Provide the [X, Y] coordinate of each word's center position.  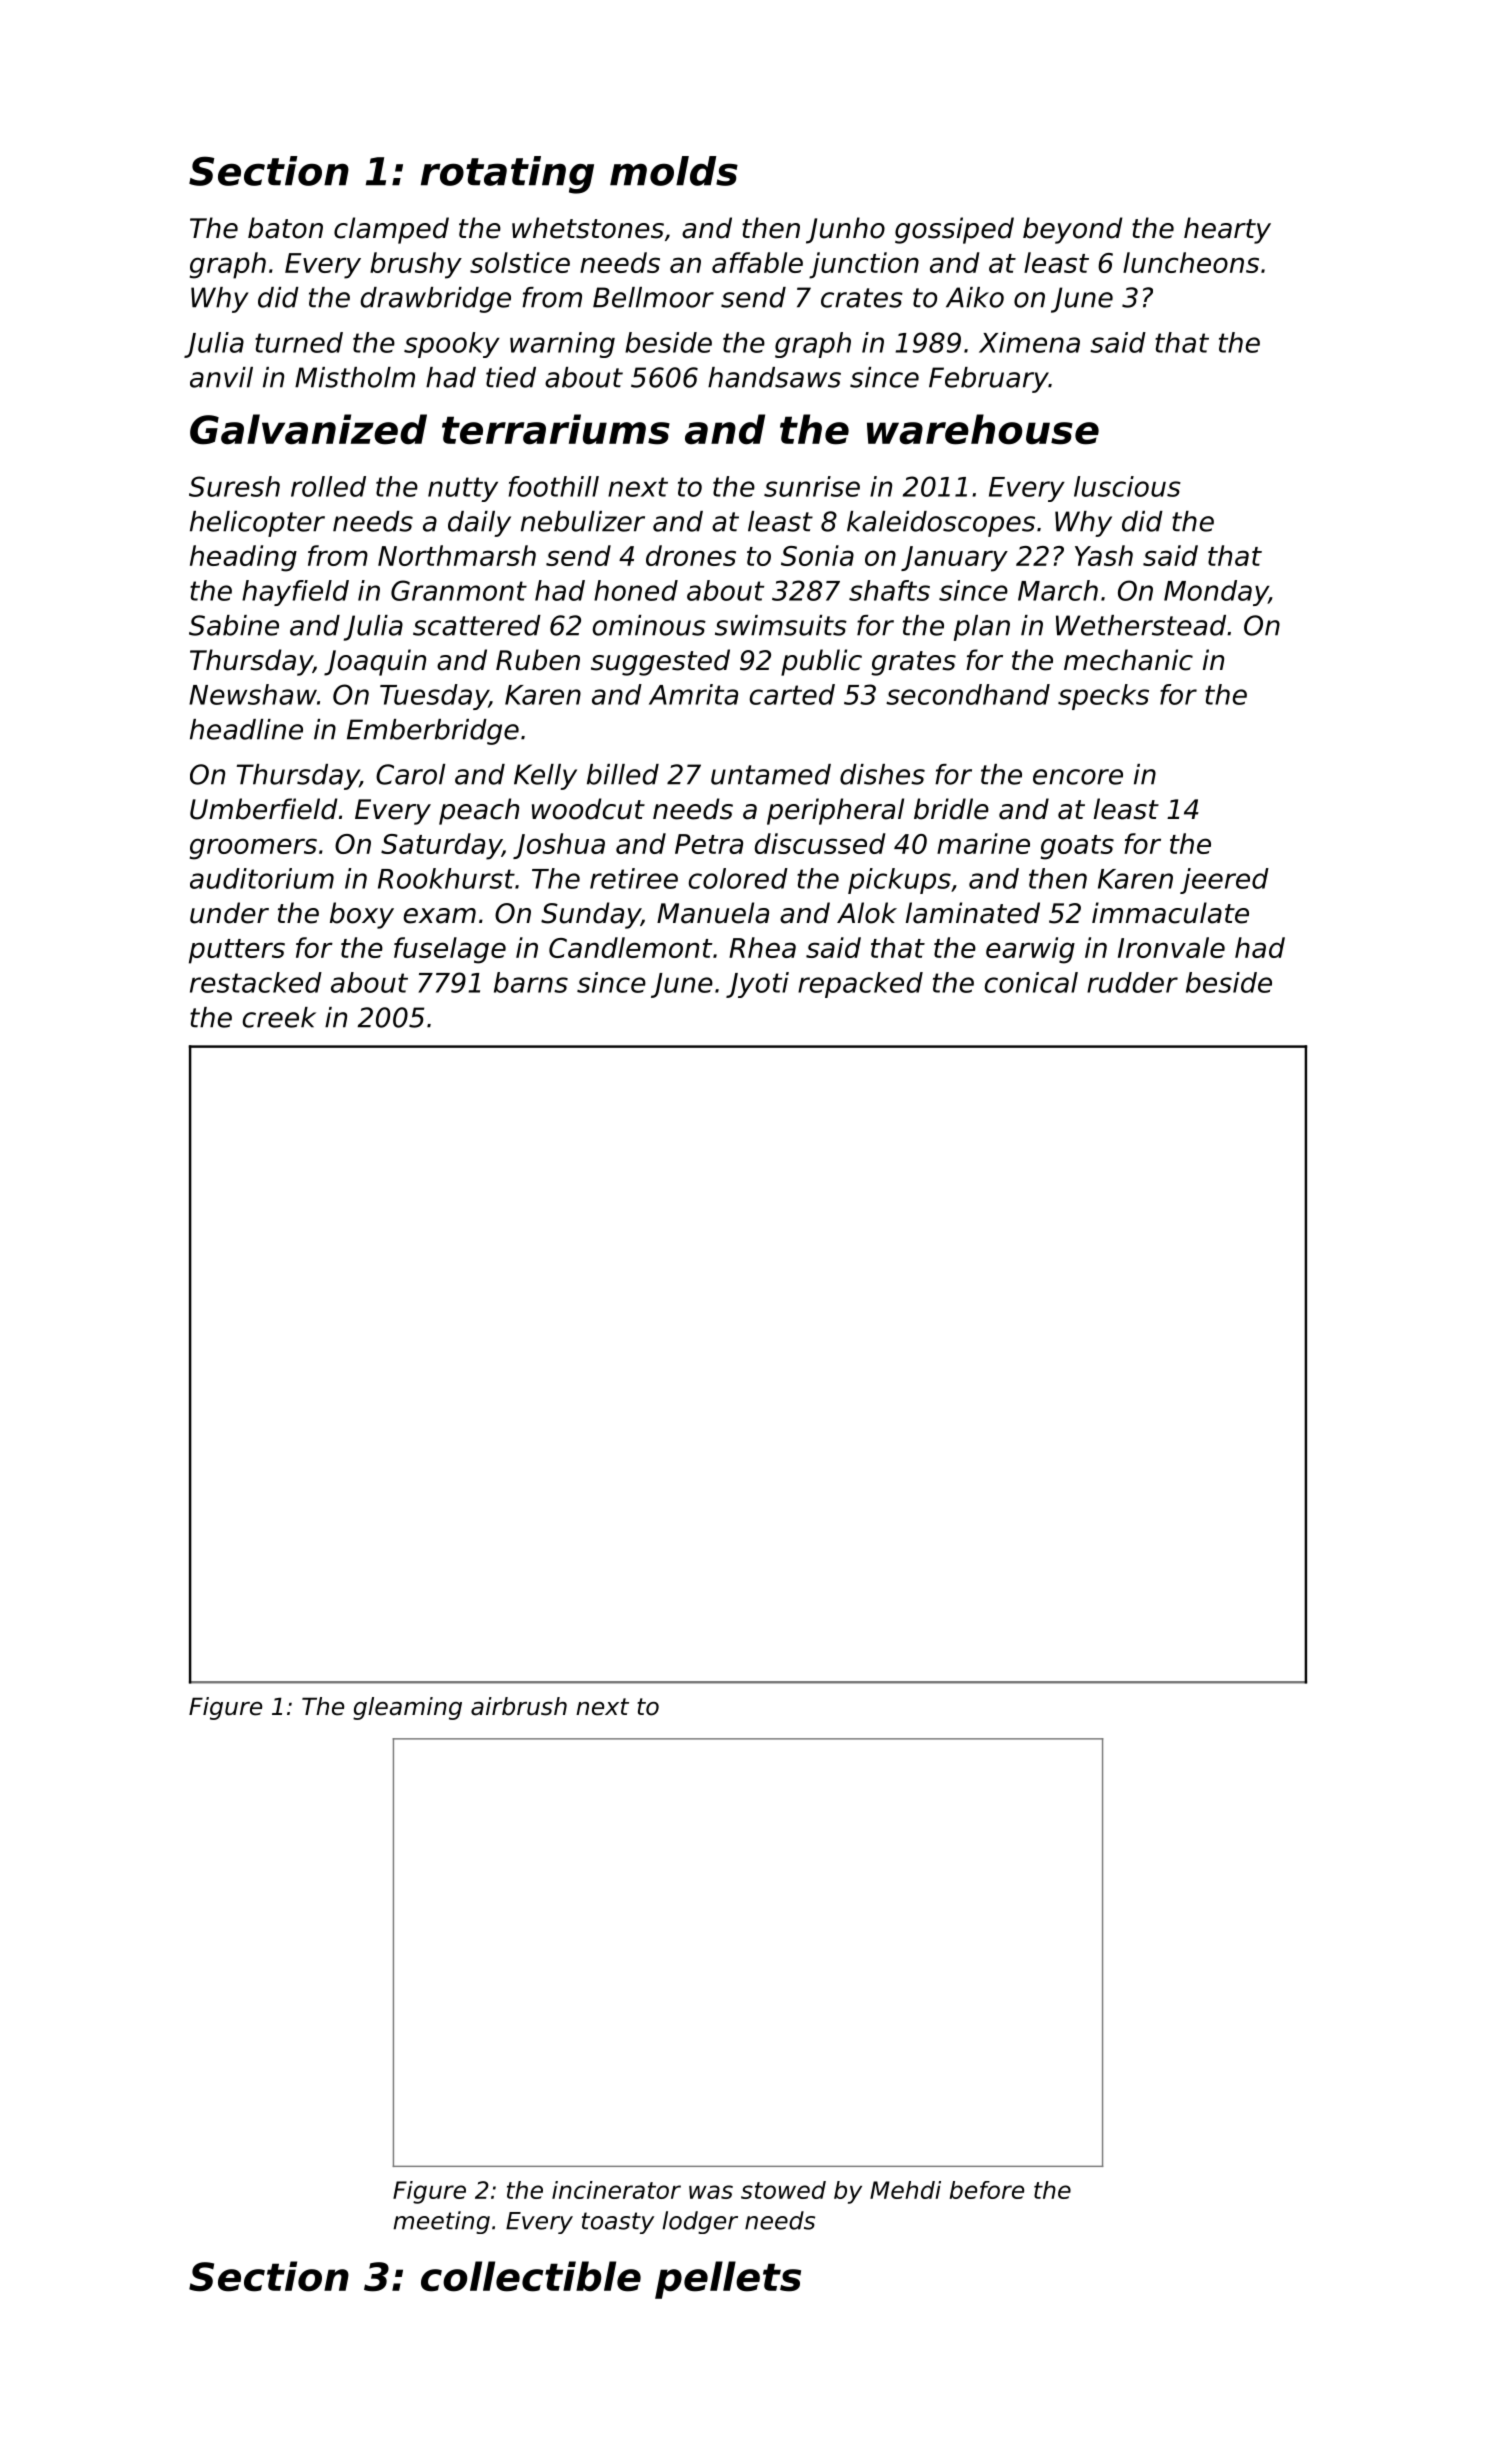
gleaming [407, 1708]
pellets [728, 2280]
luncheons [1191, 262]
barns [531, 982]
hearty [1227, 230]
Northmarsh [457, 555]
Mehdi [905, 2190]
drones [691, 555]
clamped [391, 230]
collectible [531, 2276]
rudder [1132, 982]
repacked [860, 985]
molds [674, 171]
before [987, 2190]
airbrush [519, 1706]
